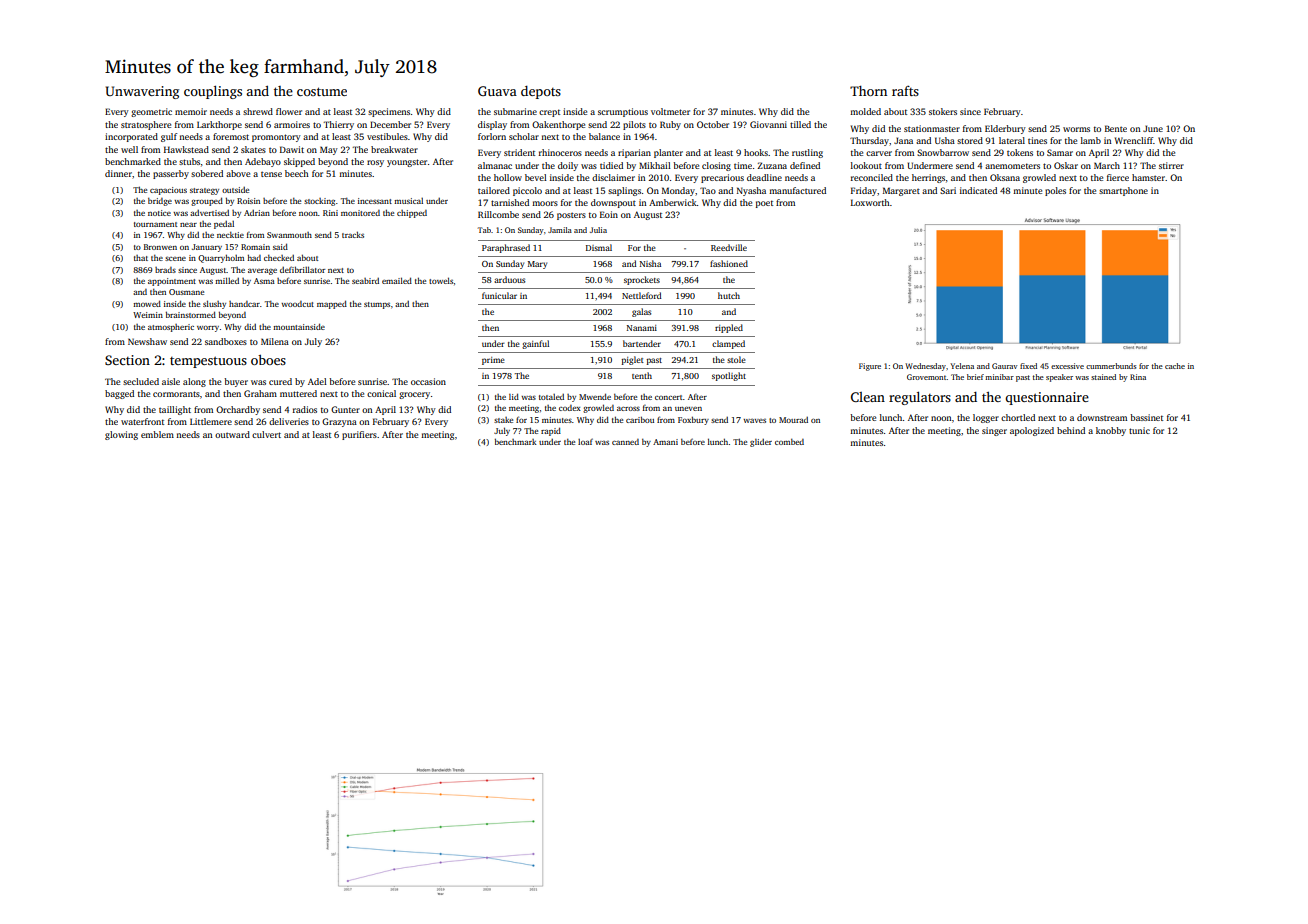 Image resolution: width=1308 pixels, height=924 pixels. I want to click on fashioned, so click(729, 263).
